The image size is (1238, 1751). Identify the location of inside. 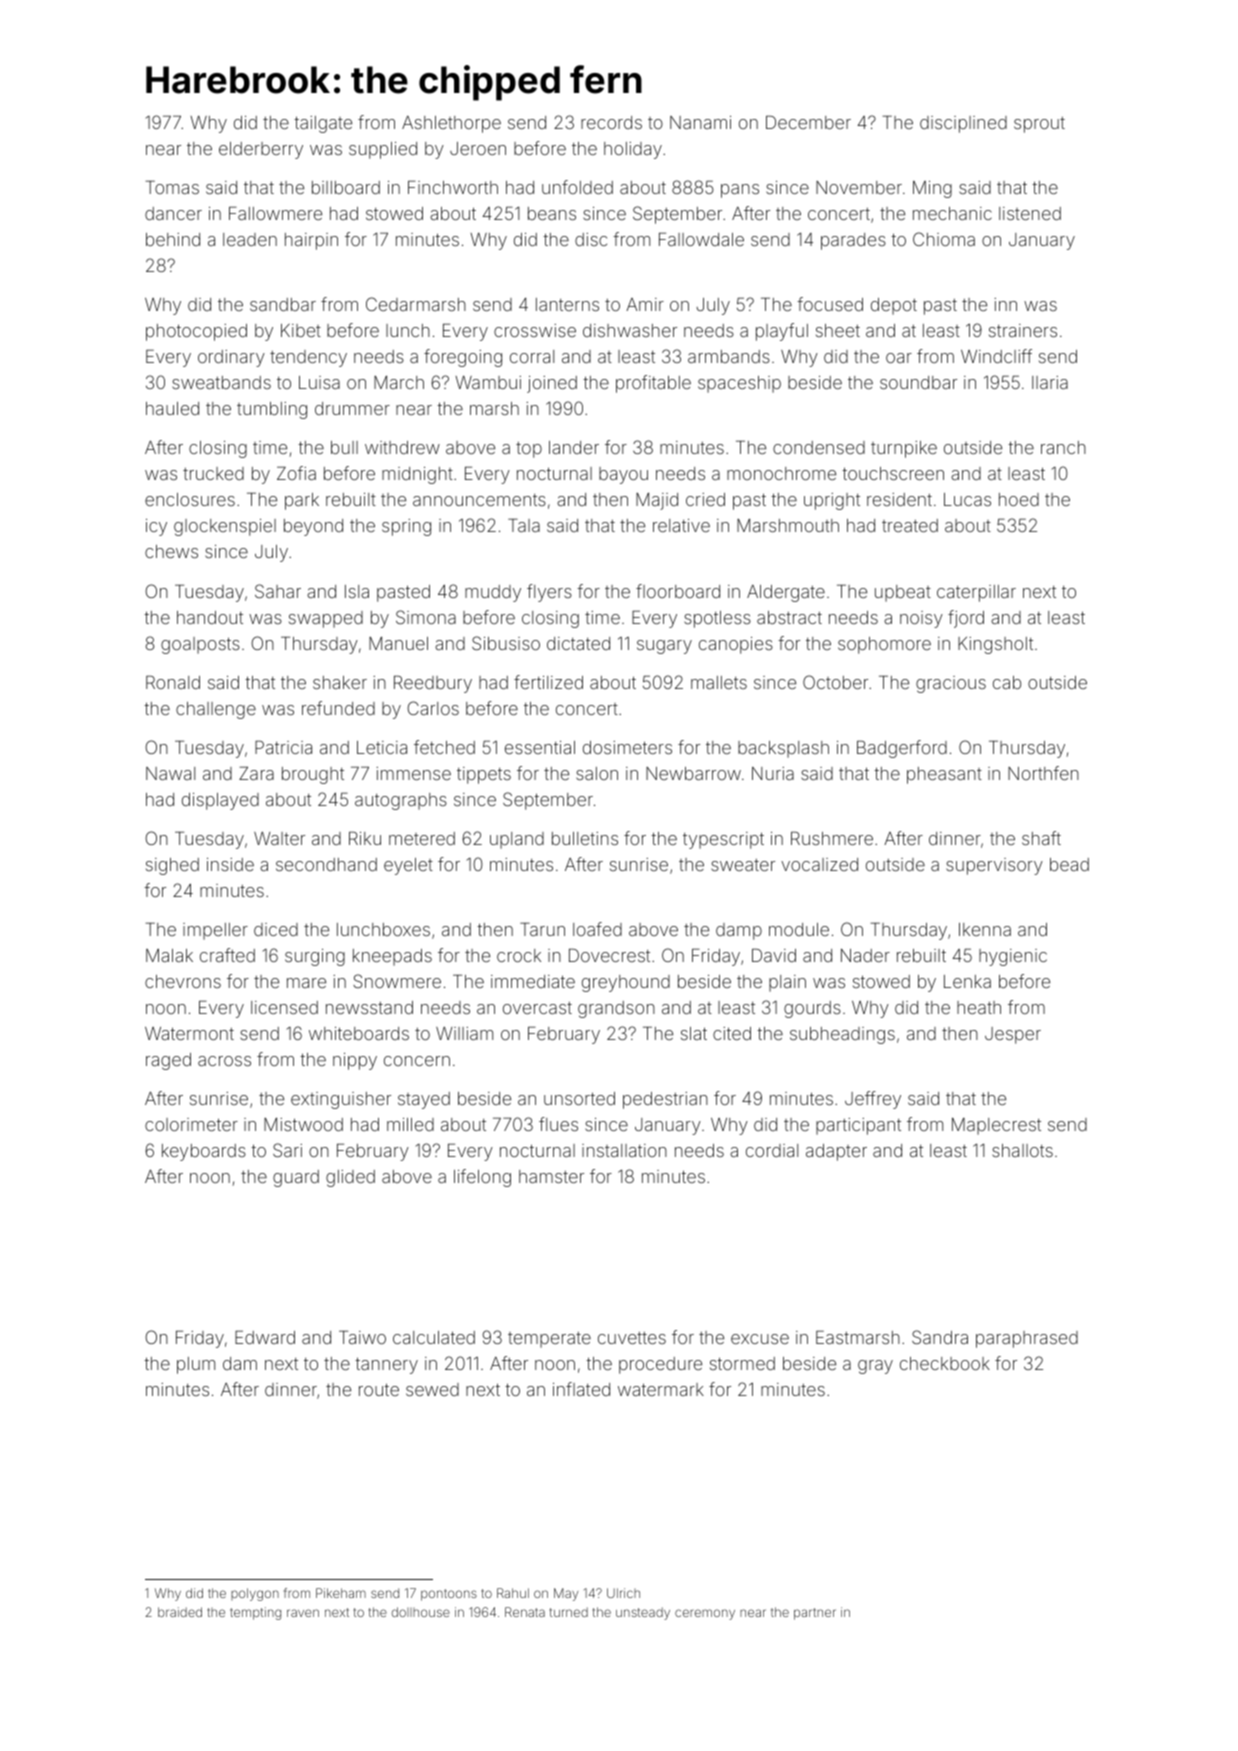
(230, 864).
